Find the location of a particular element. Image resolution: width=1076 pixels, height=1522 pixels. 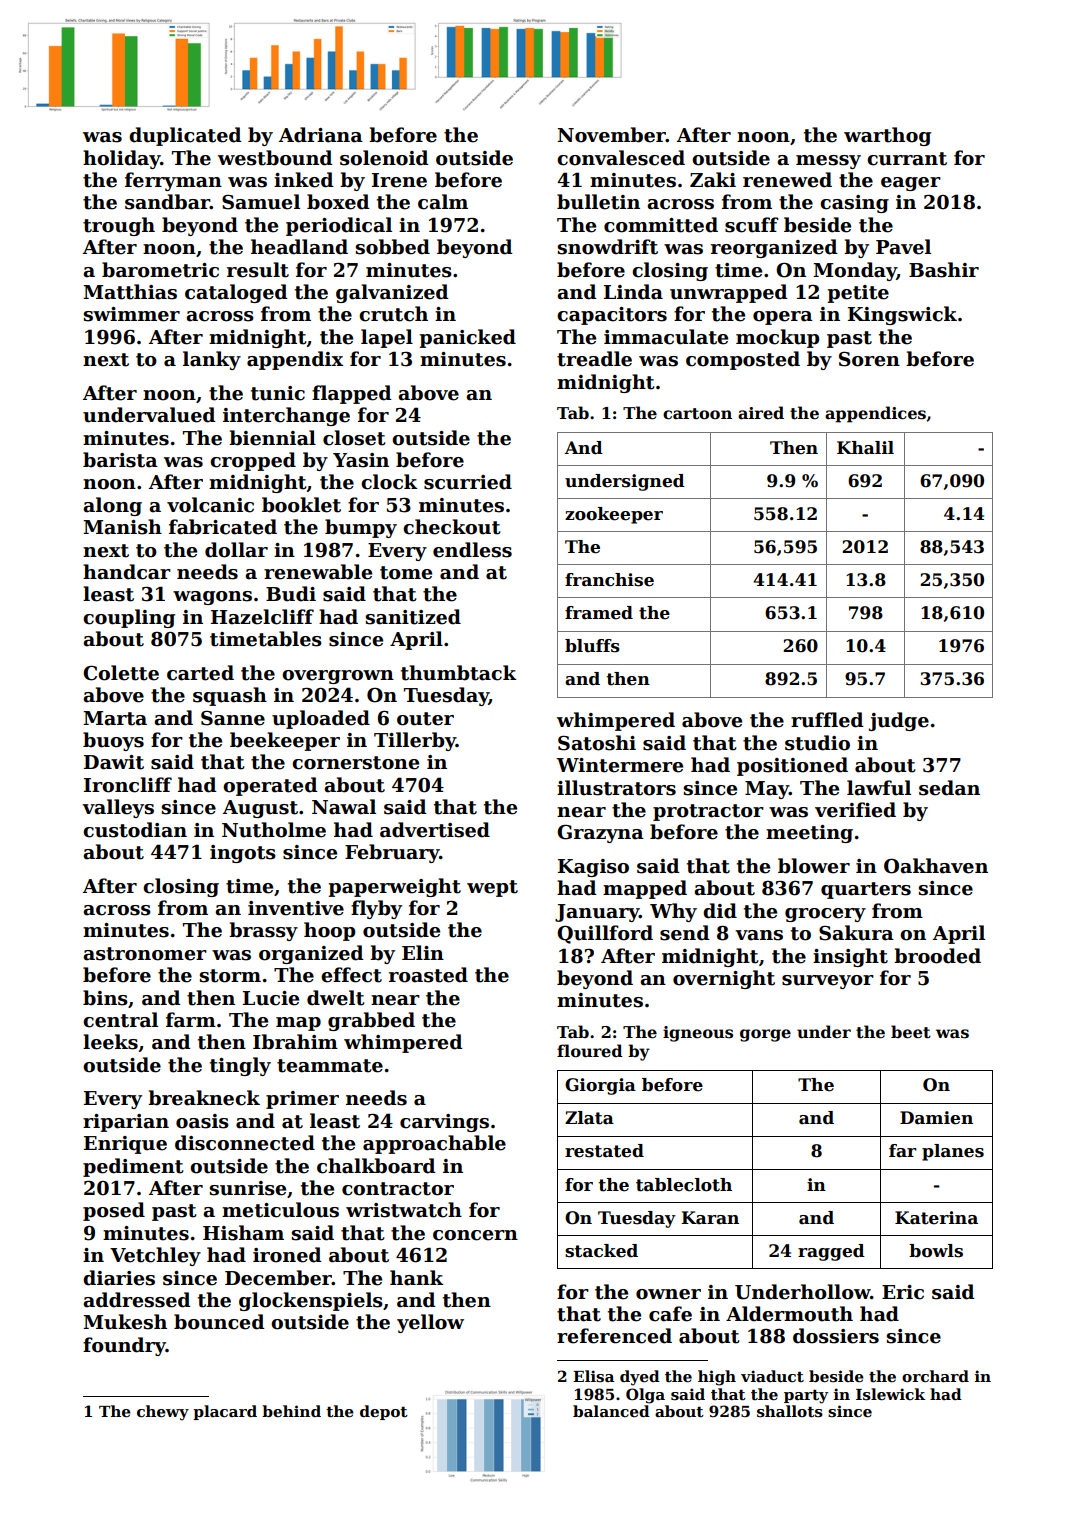

glockenspiels is located at coordinates (311, 1301).
